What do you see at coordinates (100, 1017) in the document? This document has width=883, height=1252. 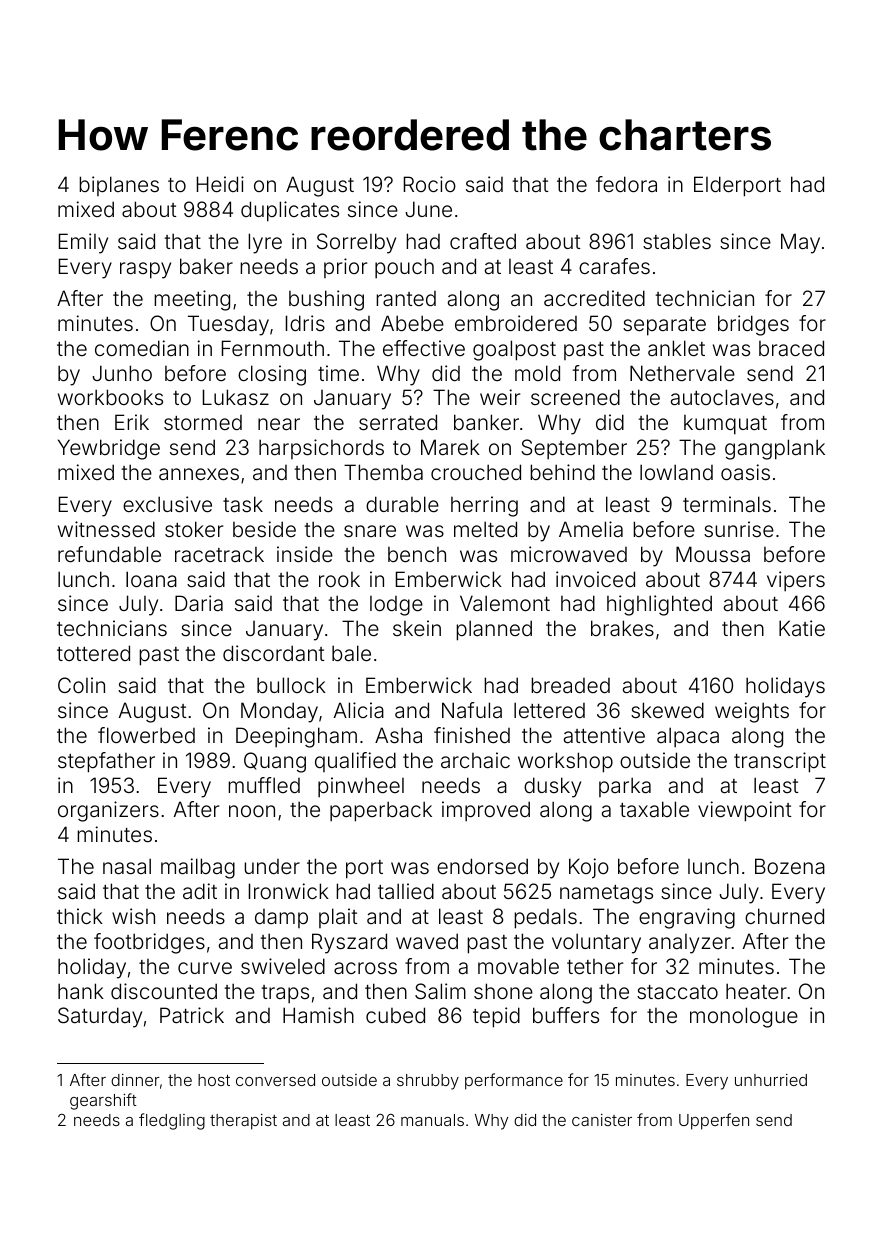 I see `Saturday` at bounding box center [100, 1017].
